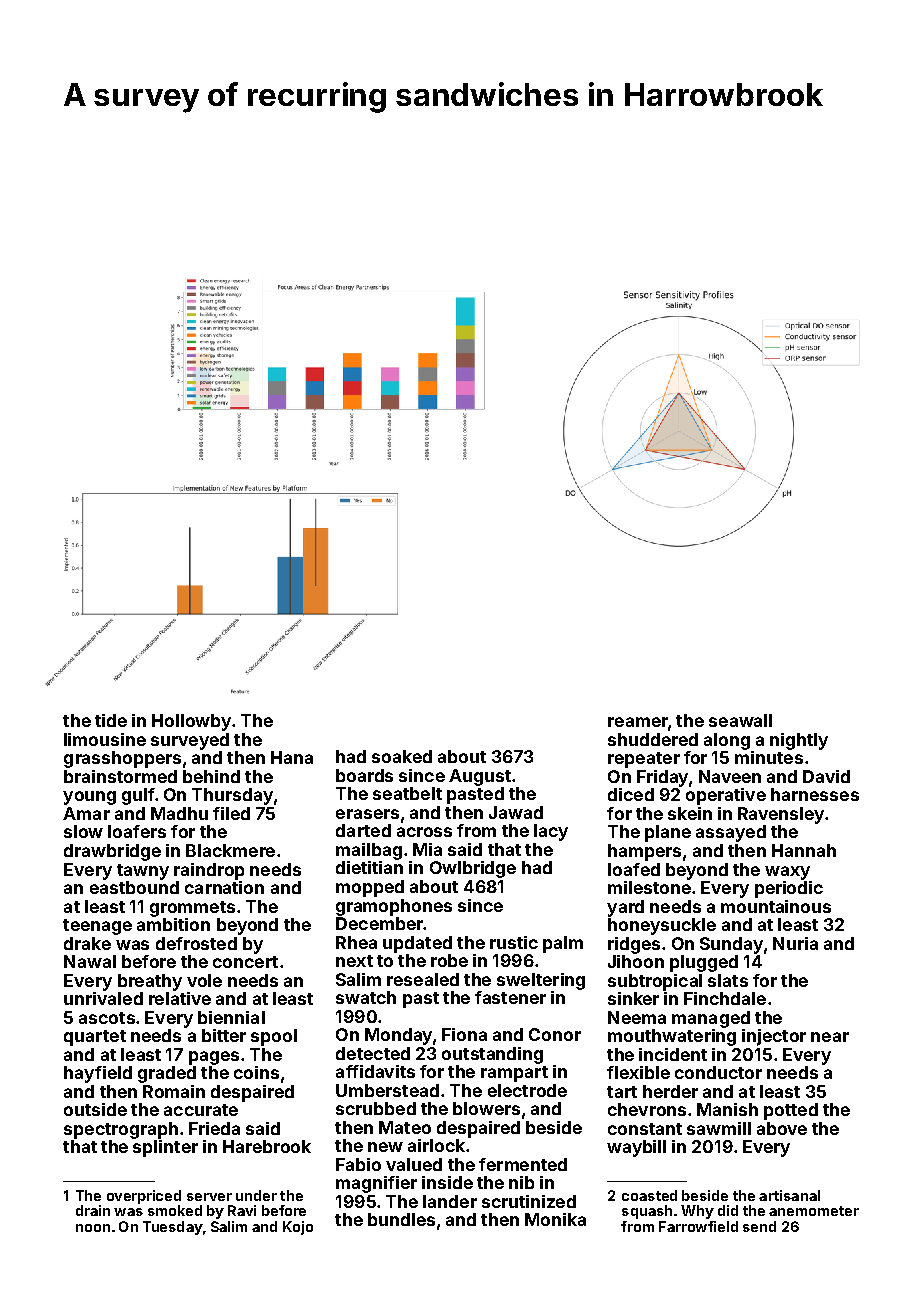 Image resolution: width=924 pixels, height=1308 pixels. I want to click on bitter, so click(224, 1035).
